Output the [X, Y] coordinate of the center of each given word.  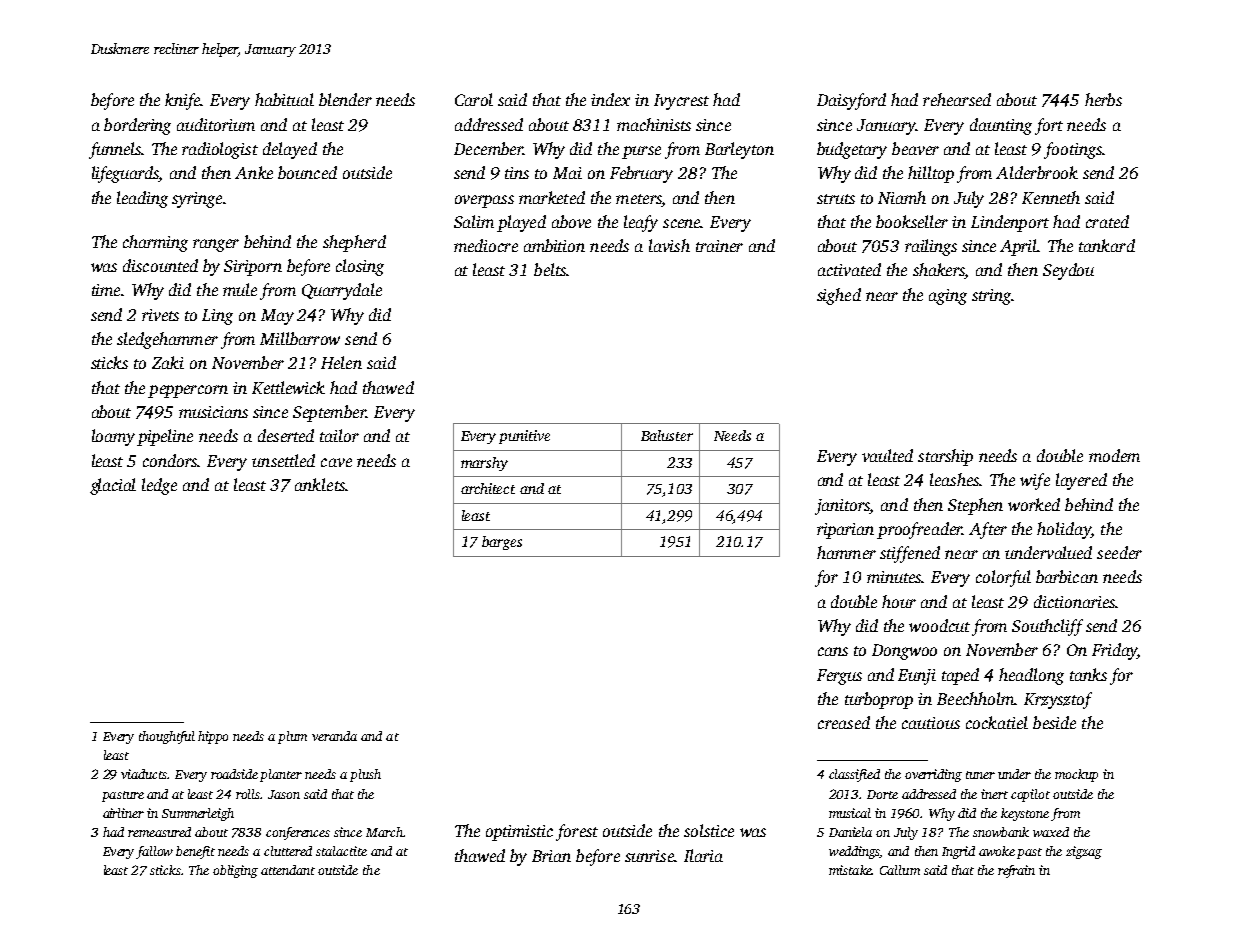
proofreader [919, 530]
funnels [115, 150]
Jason [284, 794]
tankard [1107, 245]
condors [170, 460]
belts [550, 269]
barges [502, 543]
